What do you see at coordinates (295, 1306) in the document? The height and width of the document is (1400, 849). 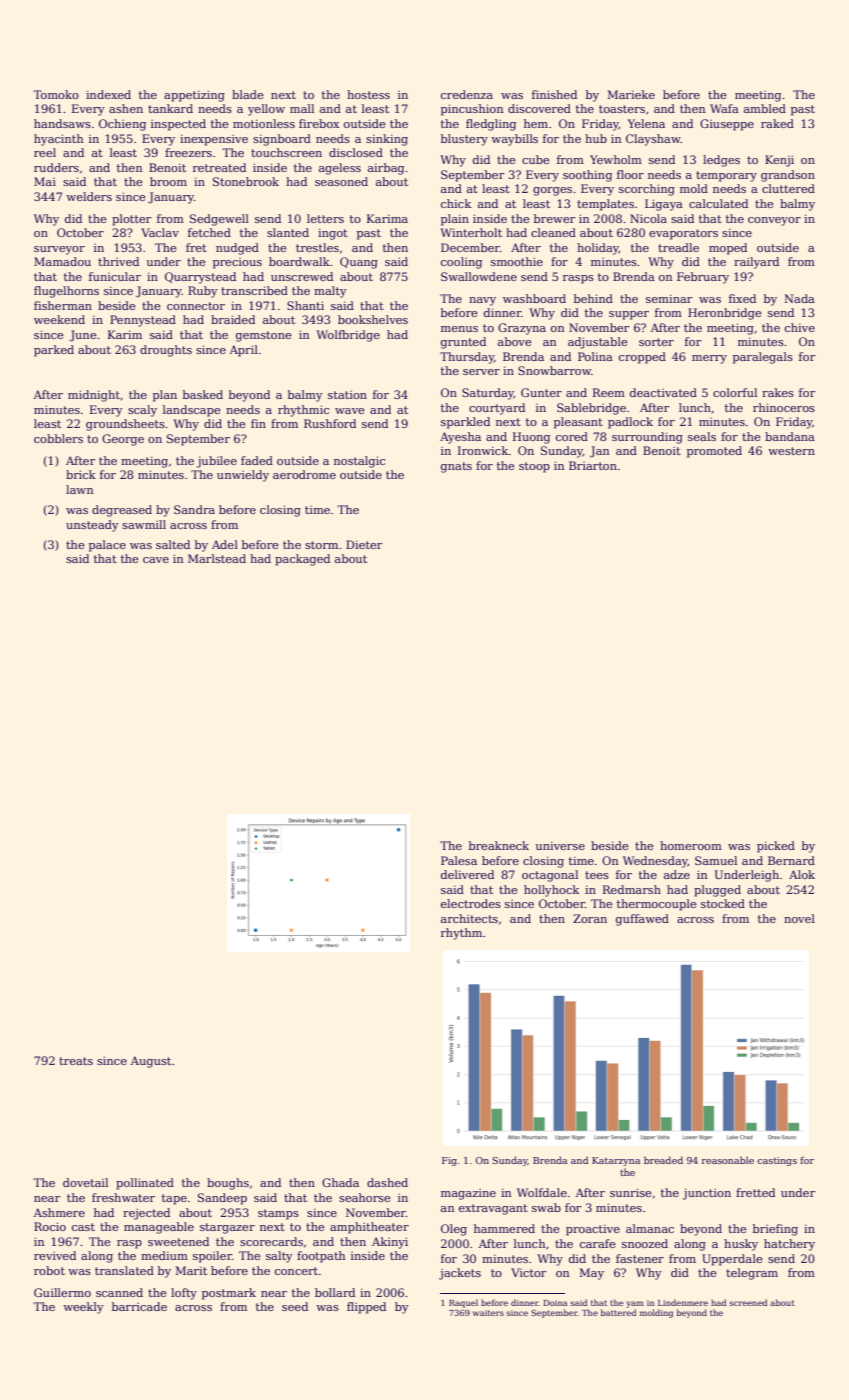 I see `seed` at bounding box center [295, 1306].
